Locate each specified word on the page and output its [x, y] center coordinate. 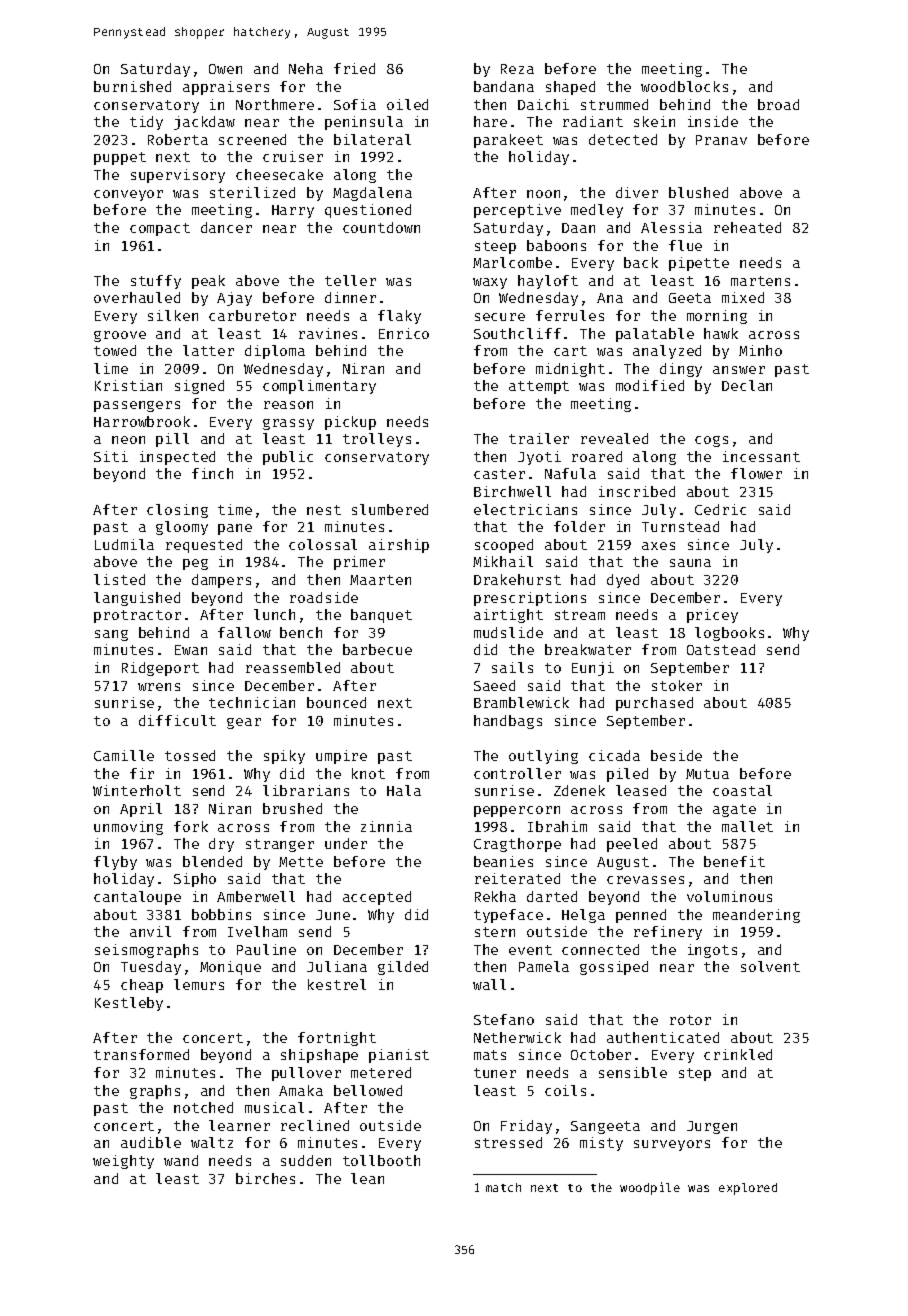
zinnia [386, 826]
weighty [123, 1162]
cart [570, 351]
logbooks [729, 634]
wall [489, 984]
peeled [632, 845]
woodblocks [684, 86]
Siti [111, 456]
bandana [504, 86]
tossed [190, 755]
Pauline [266, 949]
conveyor [128, 195]
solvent [770, 966]
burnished [132, 86]
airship [399, 546]
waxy [490, 283]
